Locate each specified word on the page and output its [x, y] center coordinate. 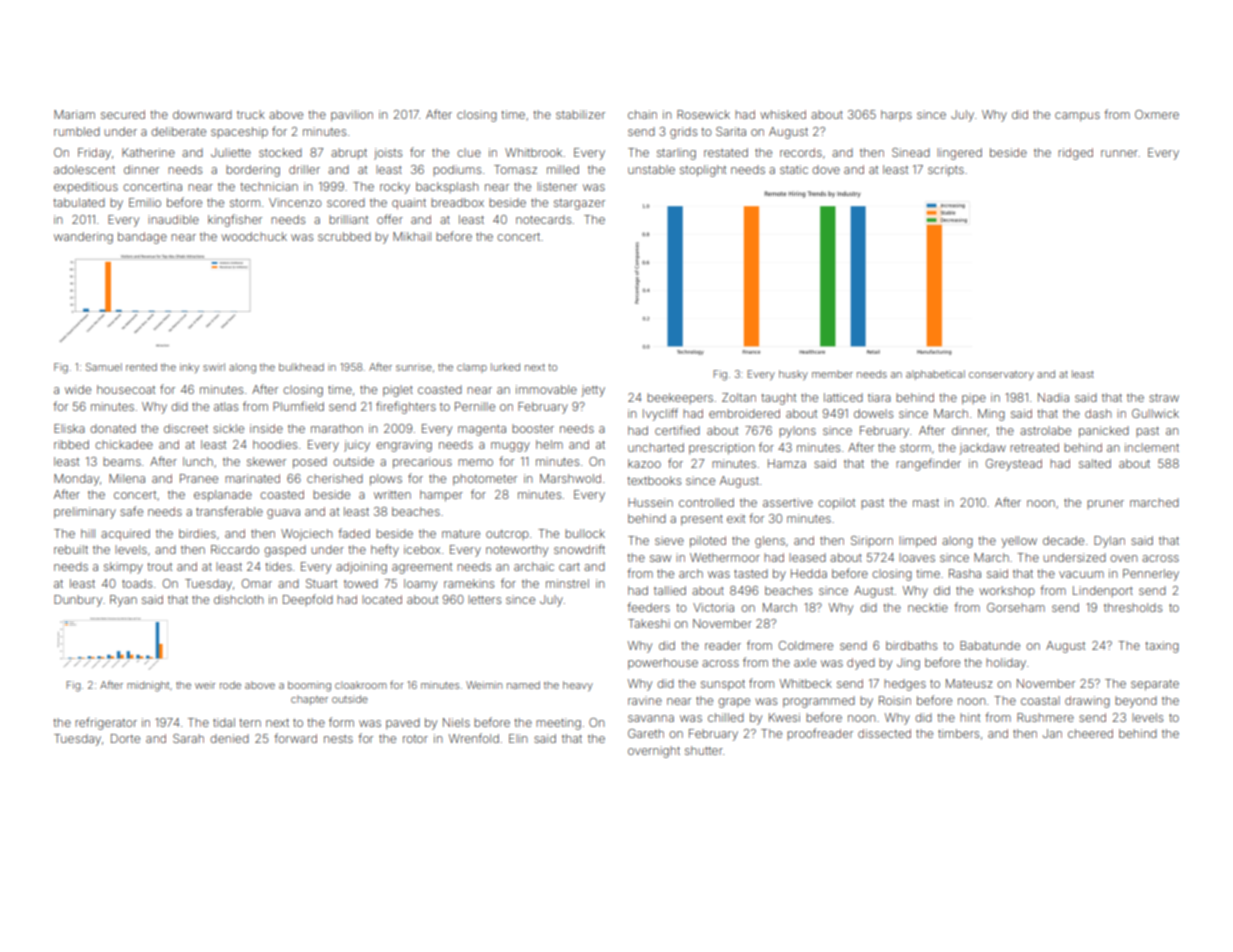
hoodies [275, 444]
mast [926, 503]
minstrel [567, 583]
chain [642, 114]
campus [1077, 117]
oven [1124, 558]
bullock [585, 533]
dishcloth [239, 599]
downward [202, 114]
